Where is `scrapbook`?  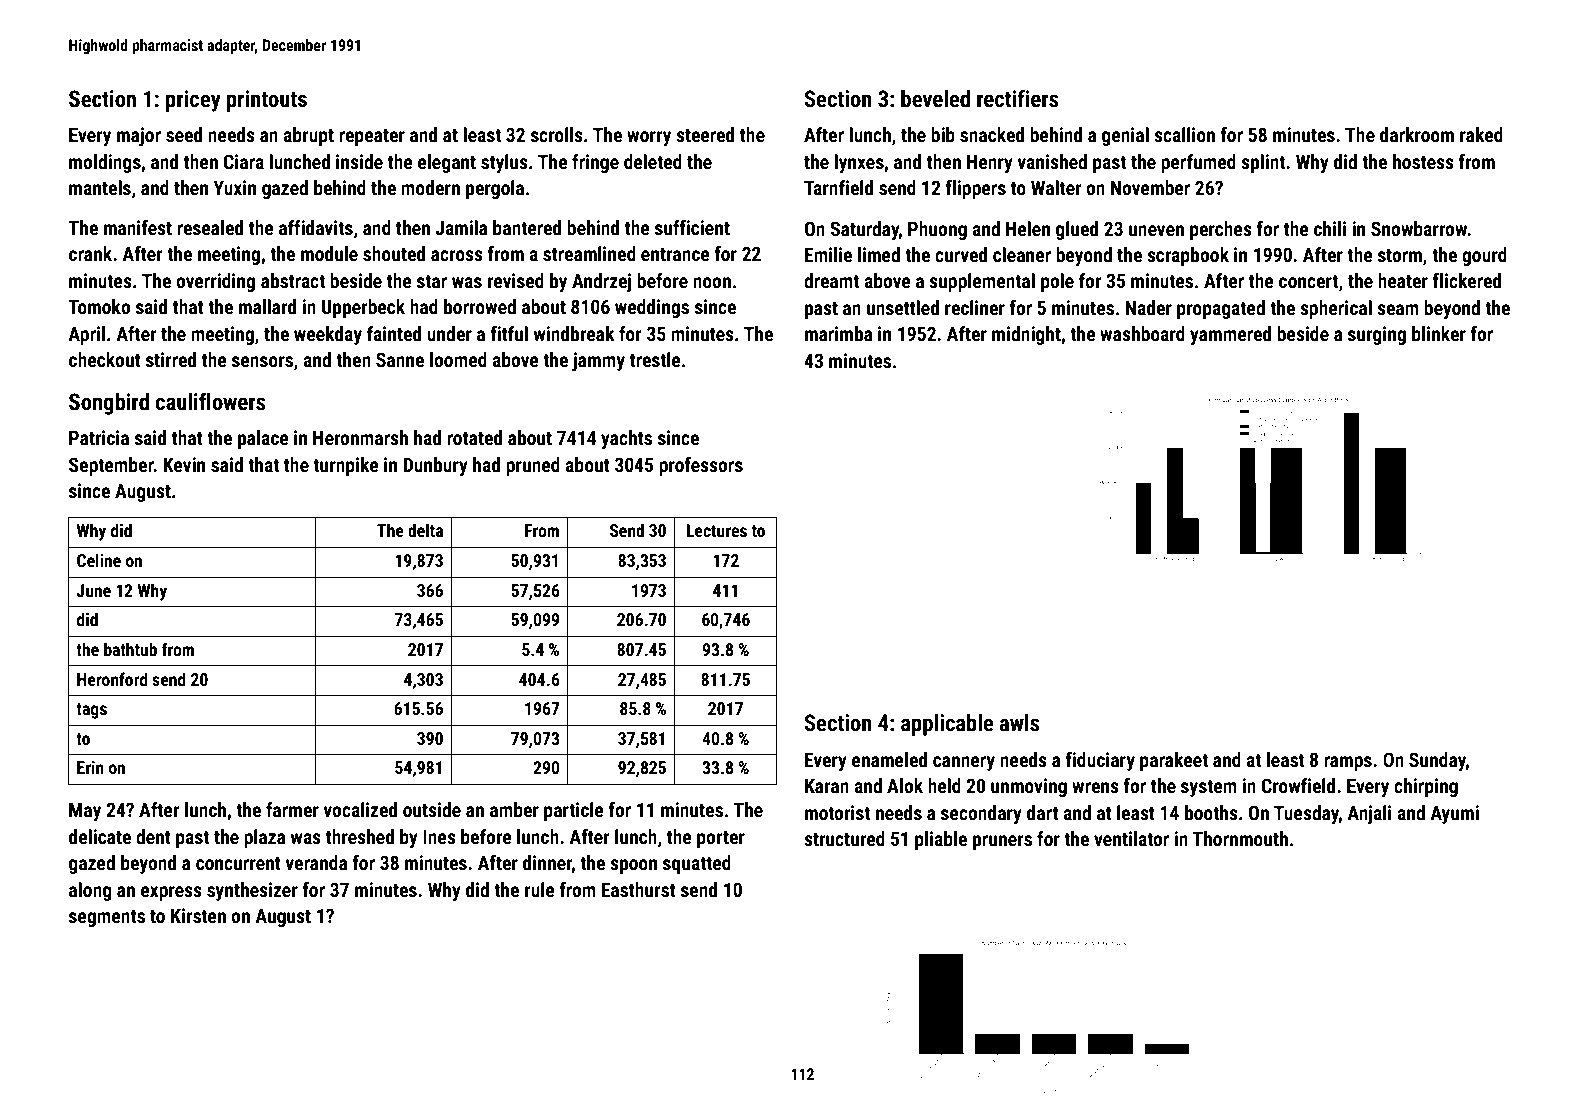 scrapbook is located at coordinates (1188, 256).
